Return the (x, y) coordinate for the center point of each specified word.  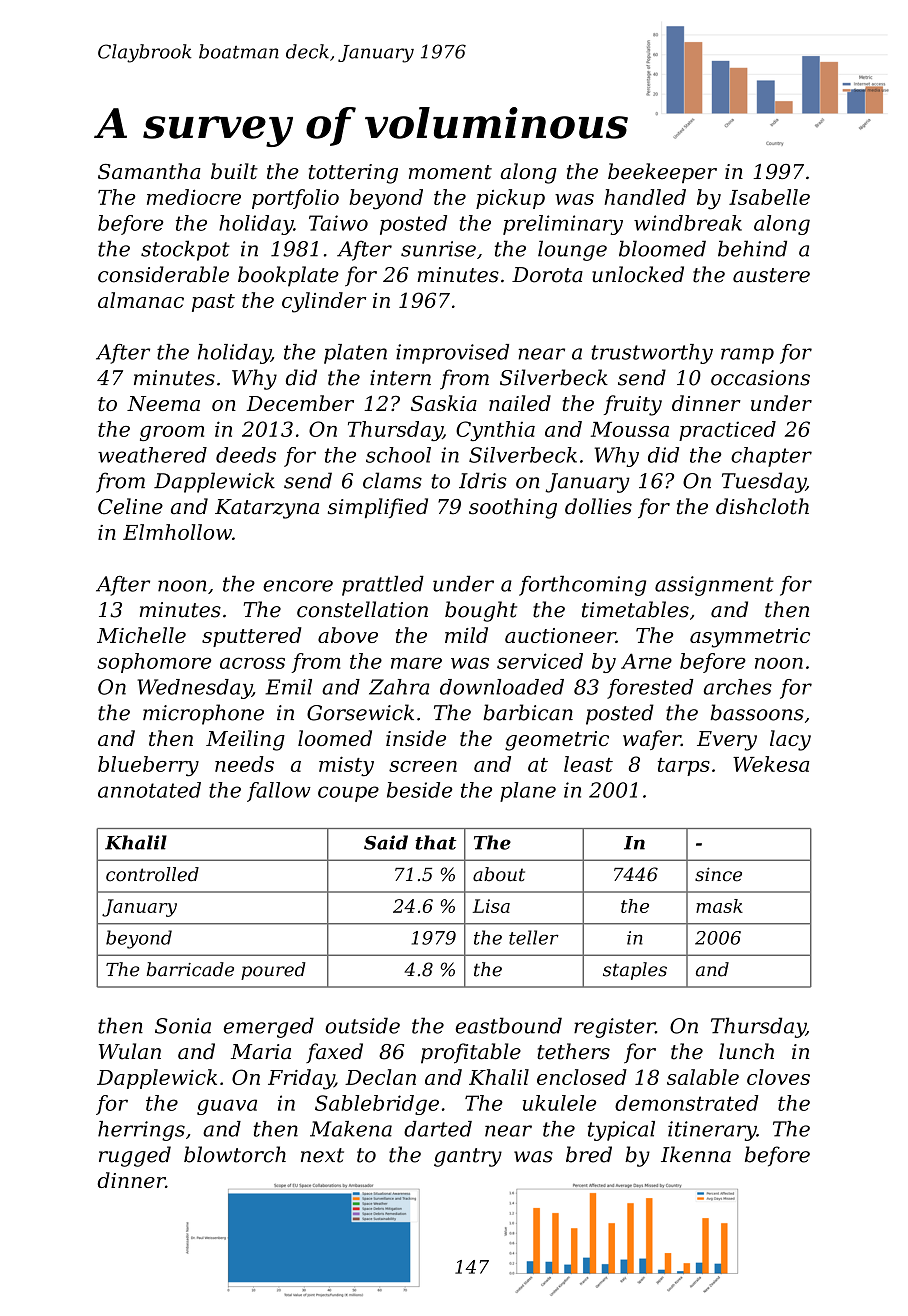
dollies (598, 506)
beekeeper (662, 173)
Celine (130, 506)
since (718, 874)
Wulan (130, 1051)
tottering (353, 174)
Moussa (630, 429)
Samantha (149, 171)
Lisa (491, 906)
